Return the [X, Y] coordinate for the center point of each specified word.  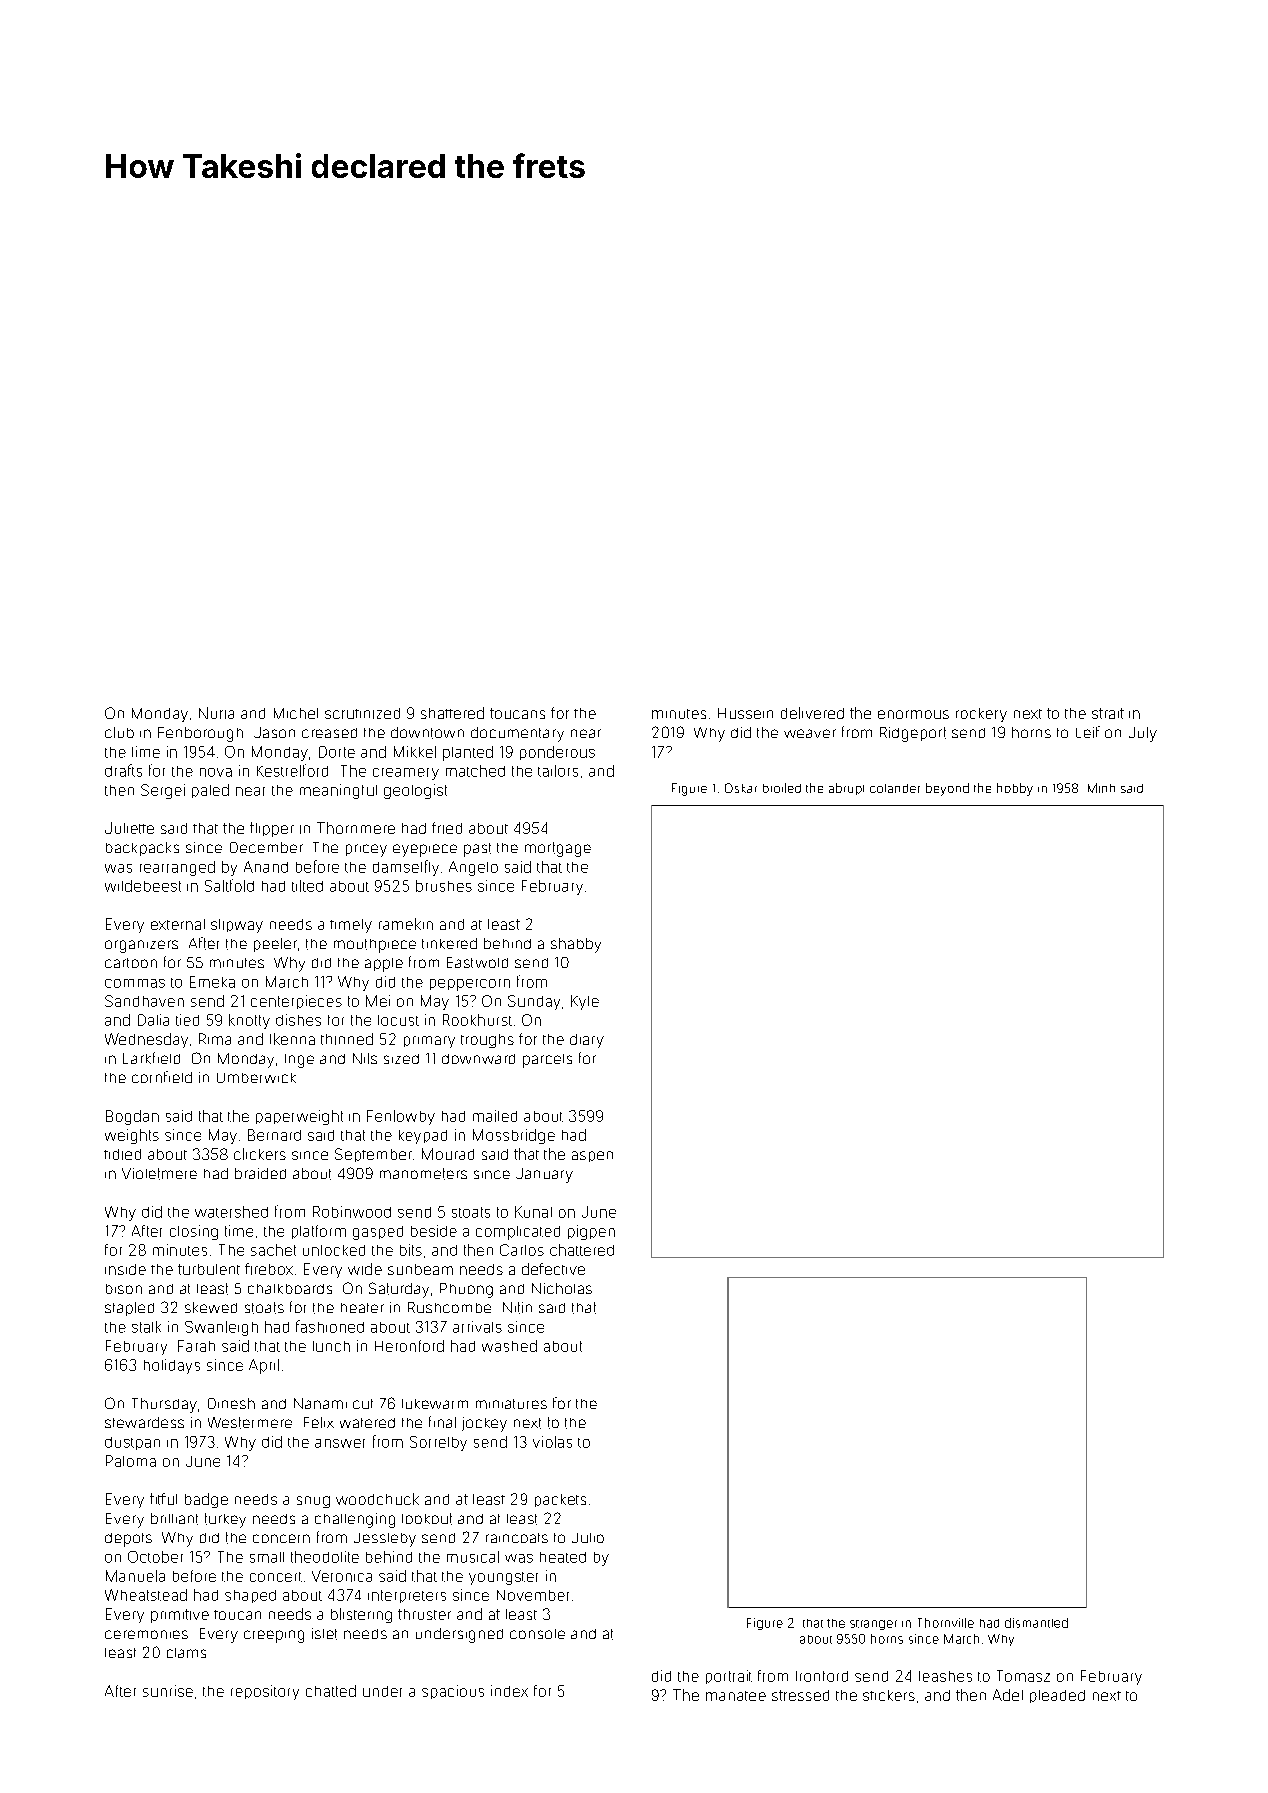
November [533, 1595]
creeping [274, 1636]
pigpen [591, 1232]
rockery [981, 715]
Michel [296, 713]
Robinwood [352, 1212]
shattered [452, 713]
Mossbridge [514, 1136]
